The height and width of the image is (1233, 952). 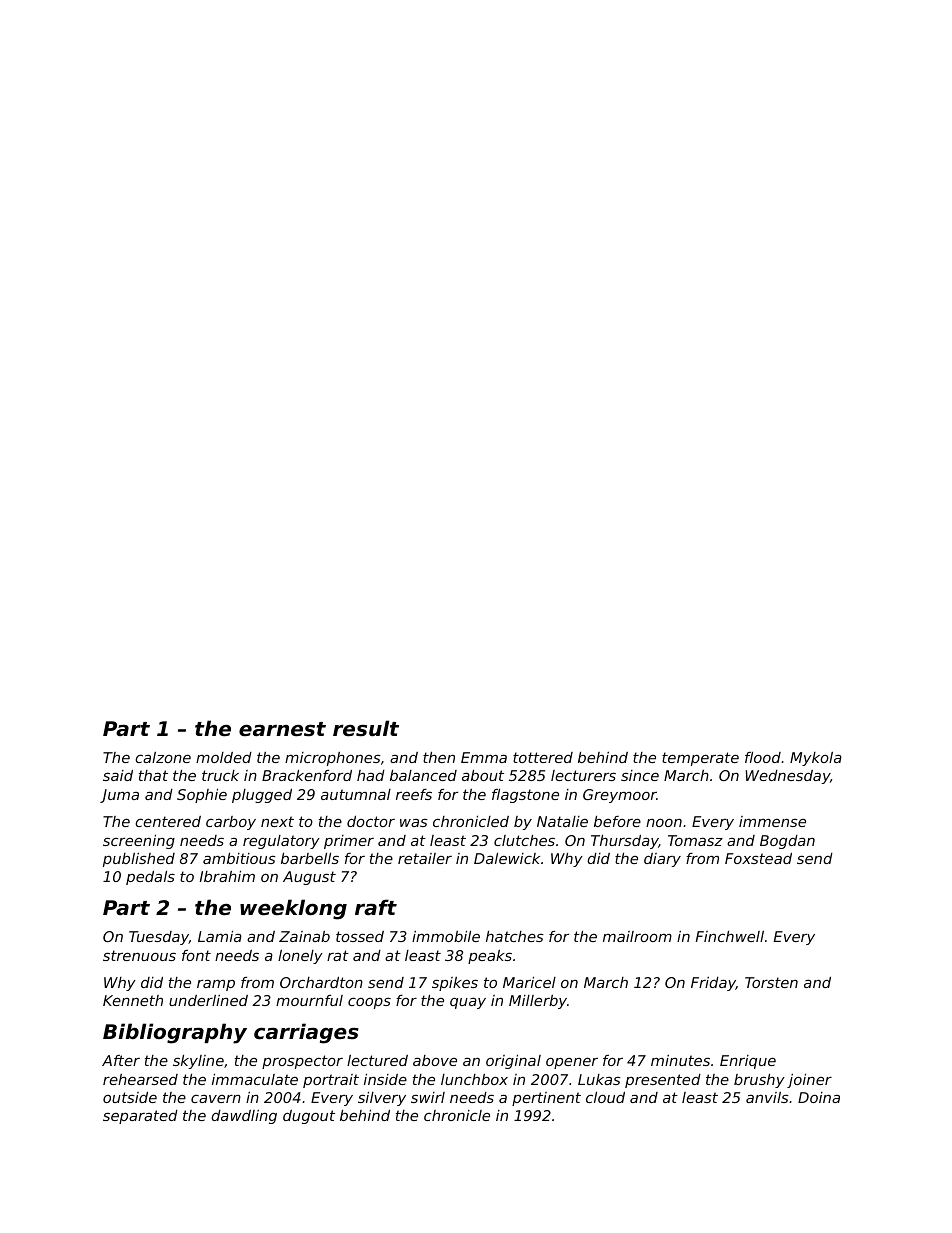 What do you see at coordinates (700, 759) in the image?
I see `temperate` at bounding box center [700, 759].
